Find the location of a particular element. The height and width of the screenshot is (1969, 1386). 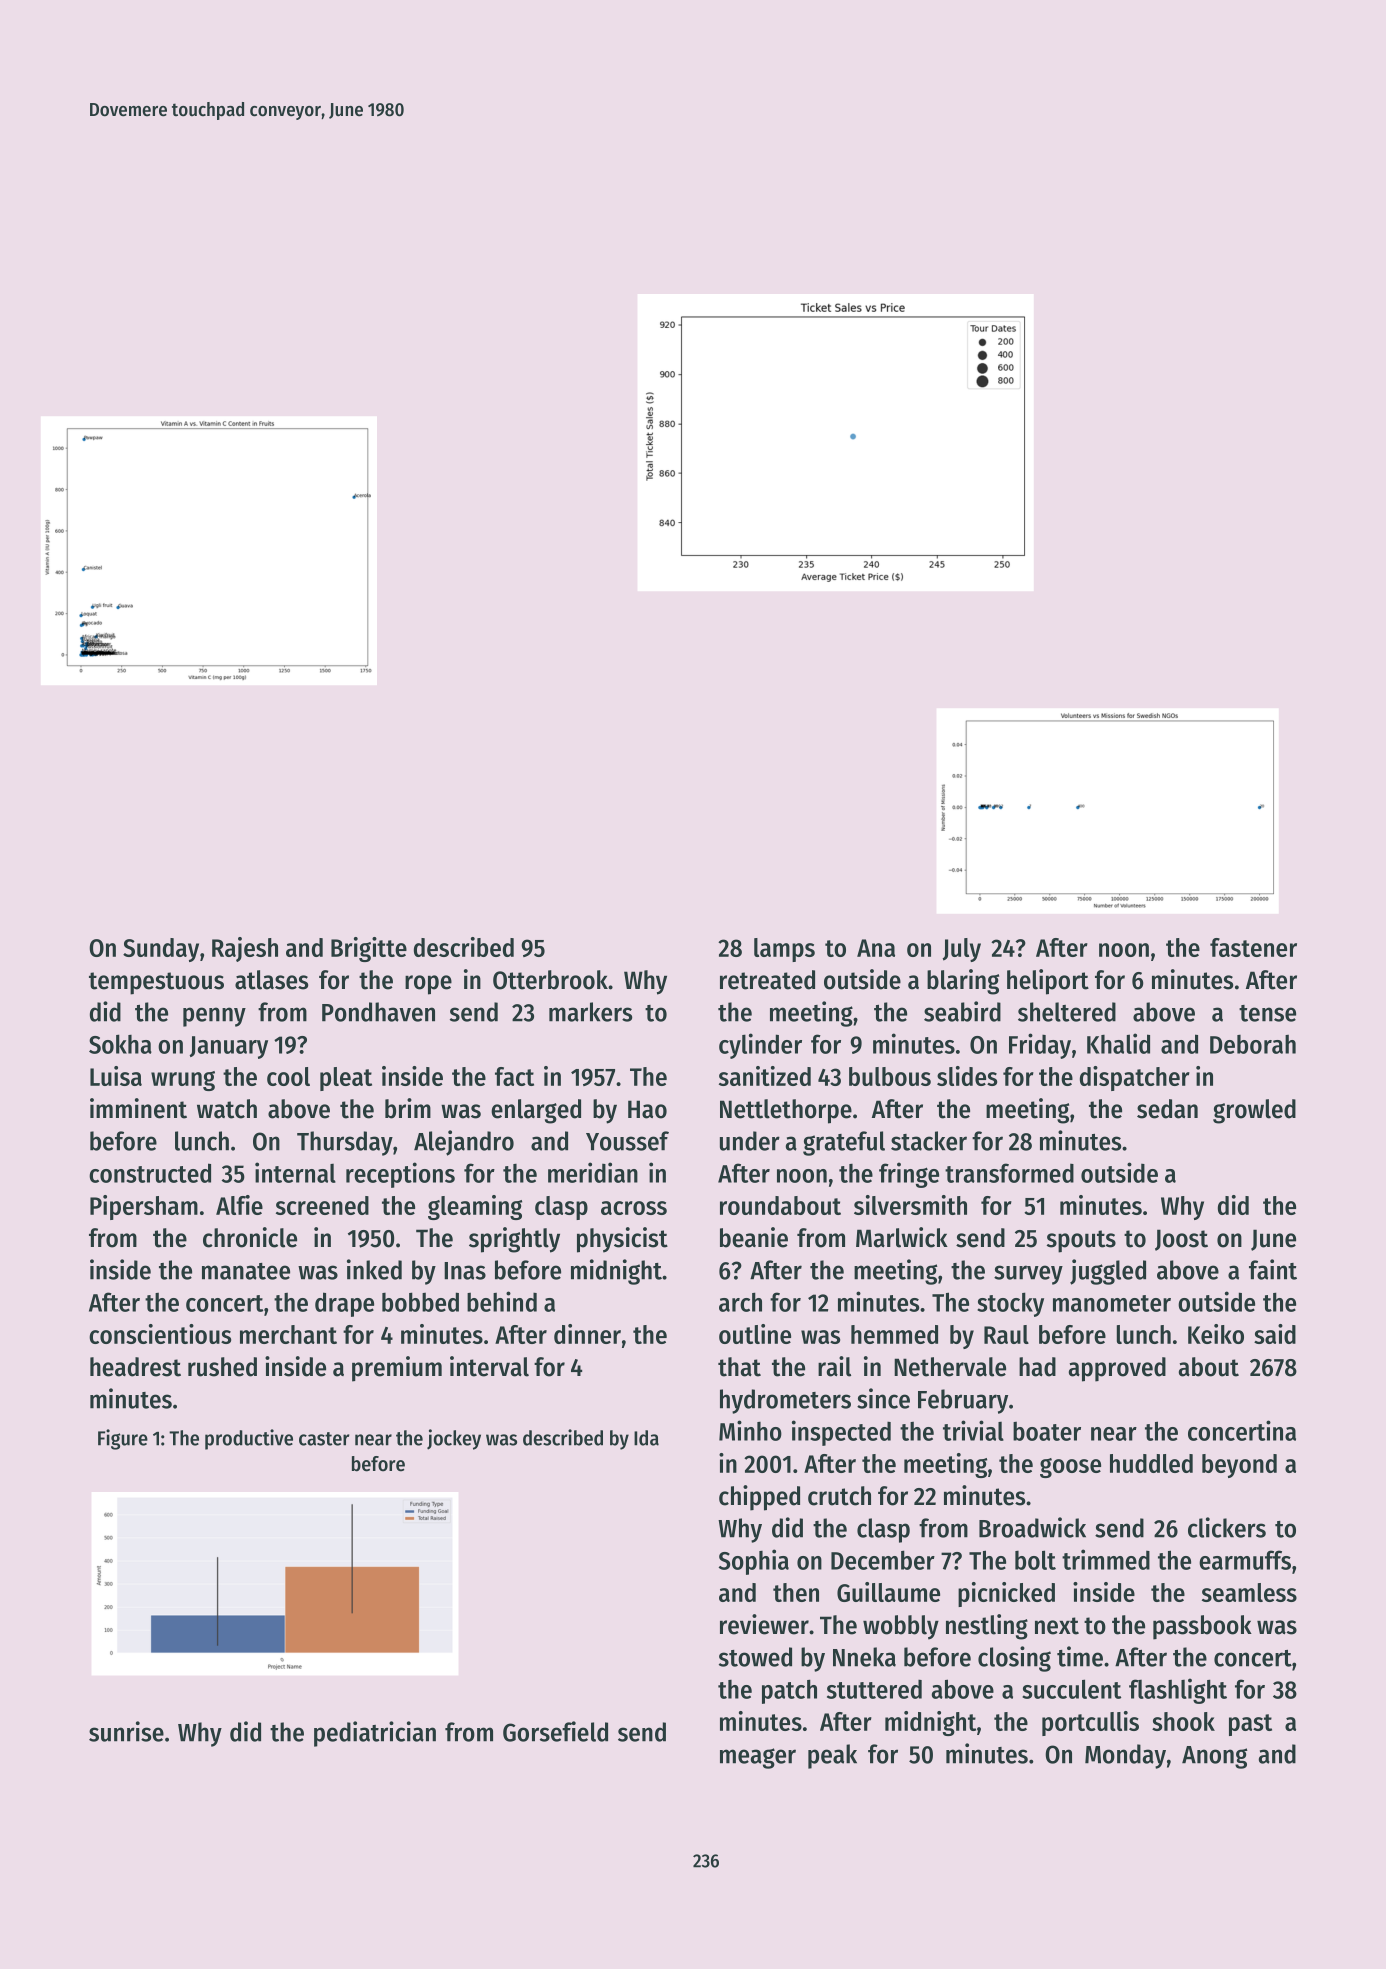

interval is located at coordinates (489, 1366).
